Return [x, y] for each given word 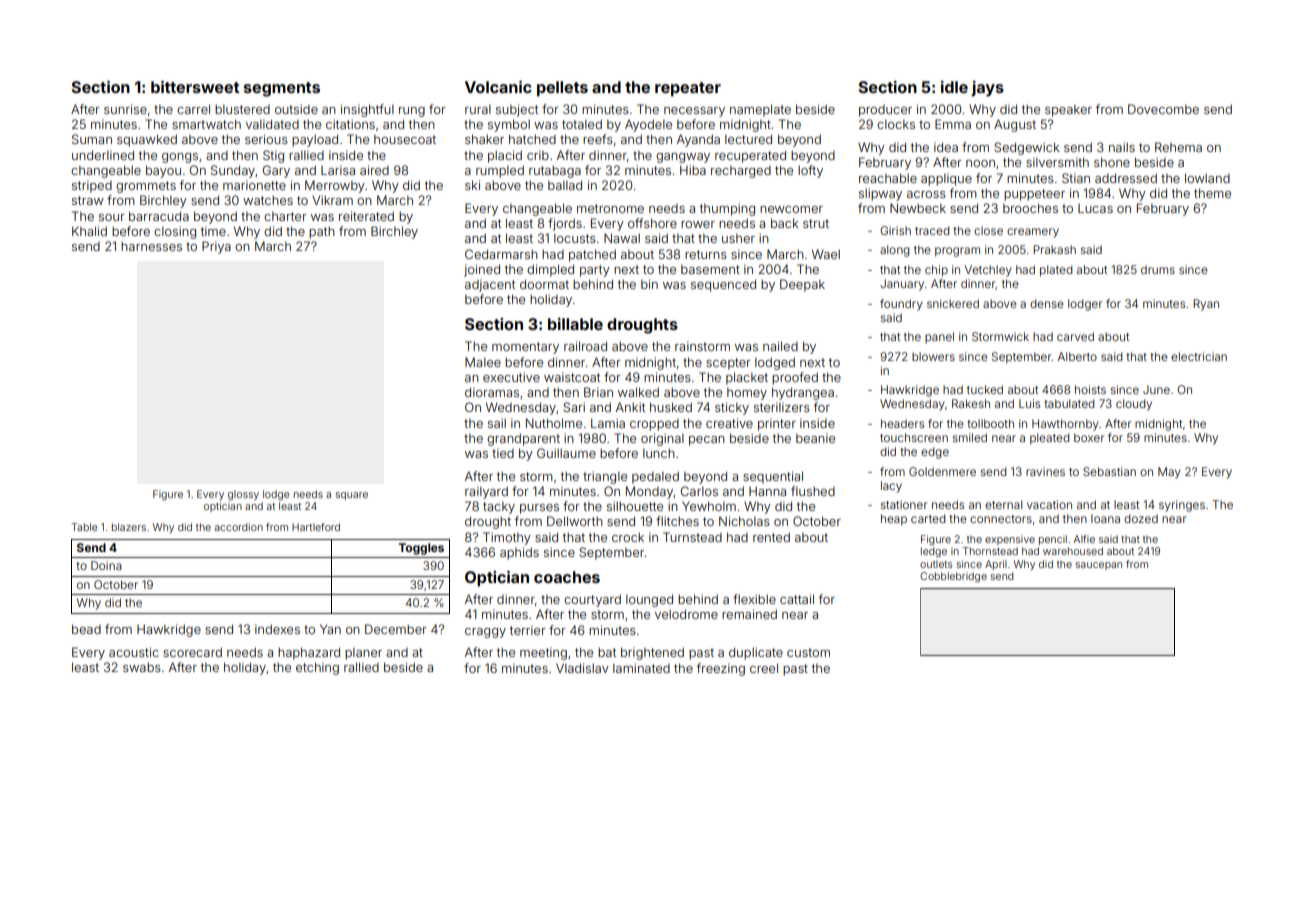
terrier [528, 630]
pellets [562, 89]
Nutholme [554, 423]
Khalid [89, 231]
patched [592, 255]
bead [86, 629]
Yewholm [709, 506]
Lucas [1095, 208]
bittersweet [195, 87]
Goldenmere [942, 471]
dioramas [492, 392]
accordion [239, 527]
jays [987, 89]
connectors [1001, 519]
